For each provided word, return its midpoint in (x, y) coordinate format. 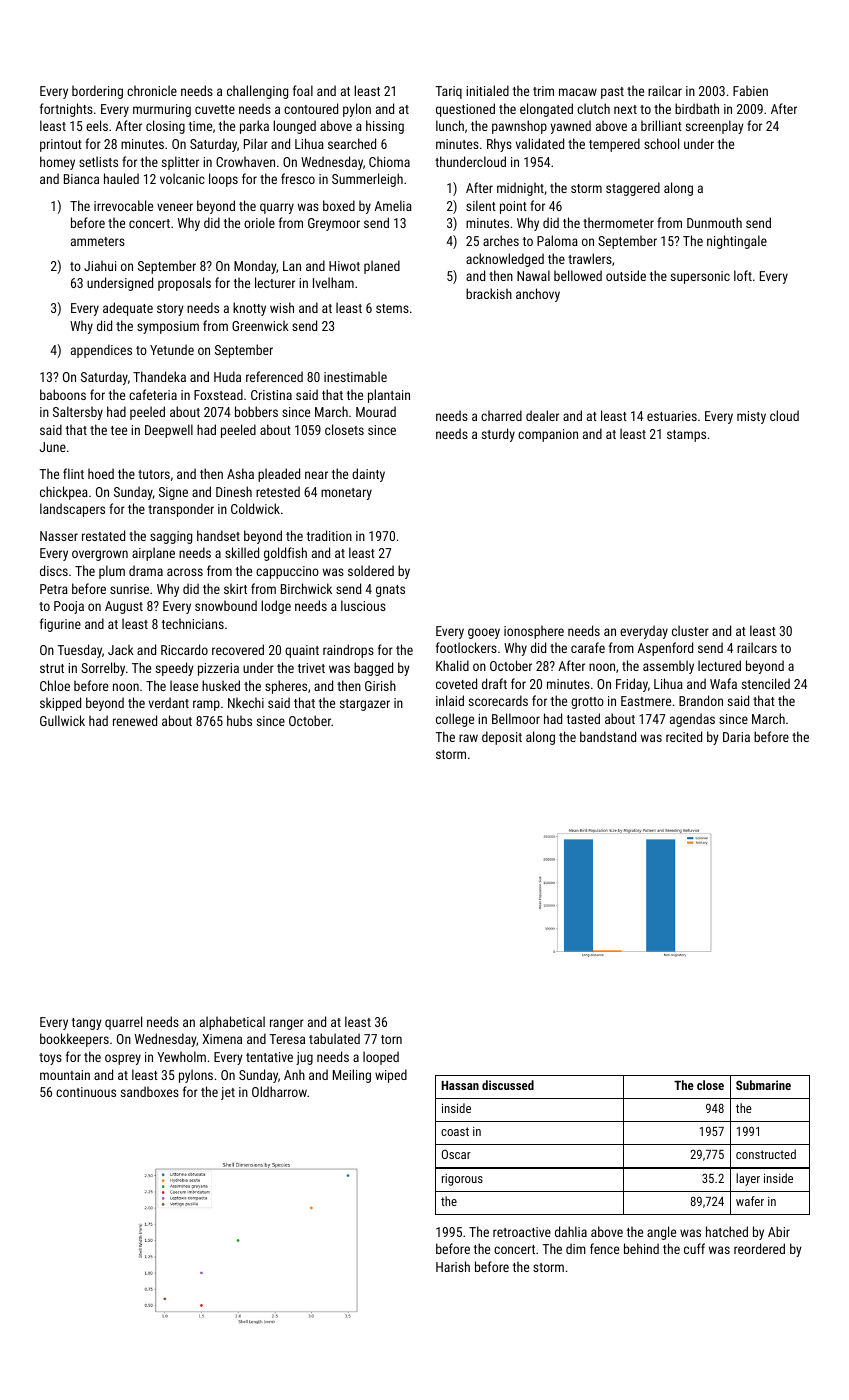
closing (165, 127)
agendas (692, 720)
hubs (239, 720)
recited (684, 736)
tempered (614, 145)
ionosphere (534, 632)
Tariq (448, 92)
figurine (60, 625)
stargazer (365, 705)
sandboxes (150, 1091)
